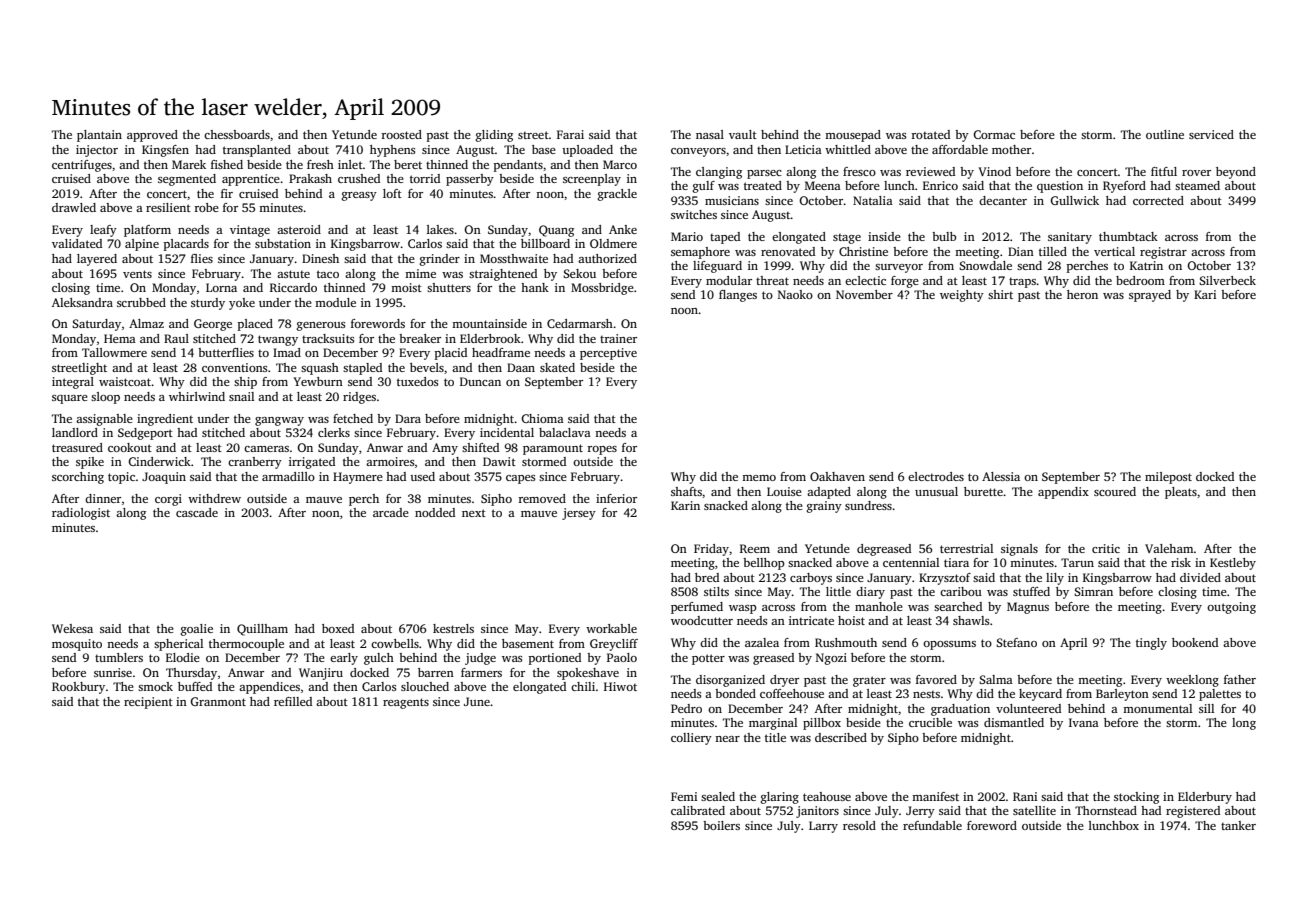 The width and height of the screenshot is (1308, 924). What do you see at coordinates (391, 512) in the screenshot?
I see `arcade` at bounding box center [391, 512].
